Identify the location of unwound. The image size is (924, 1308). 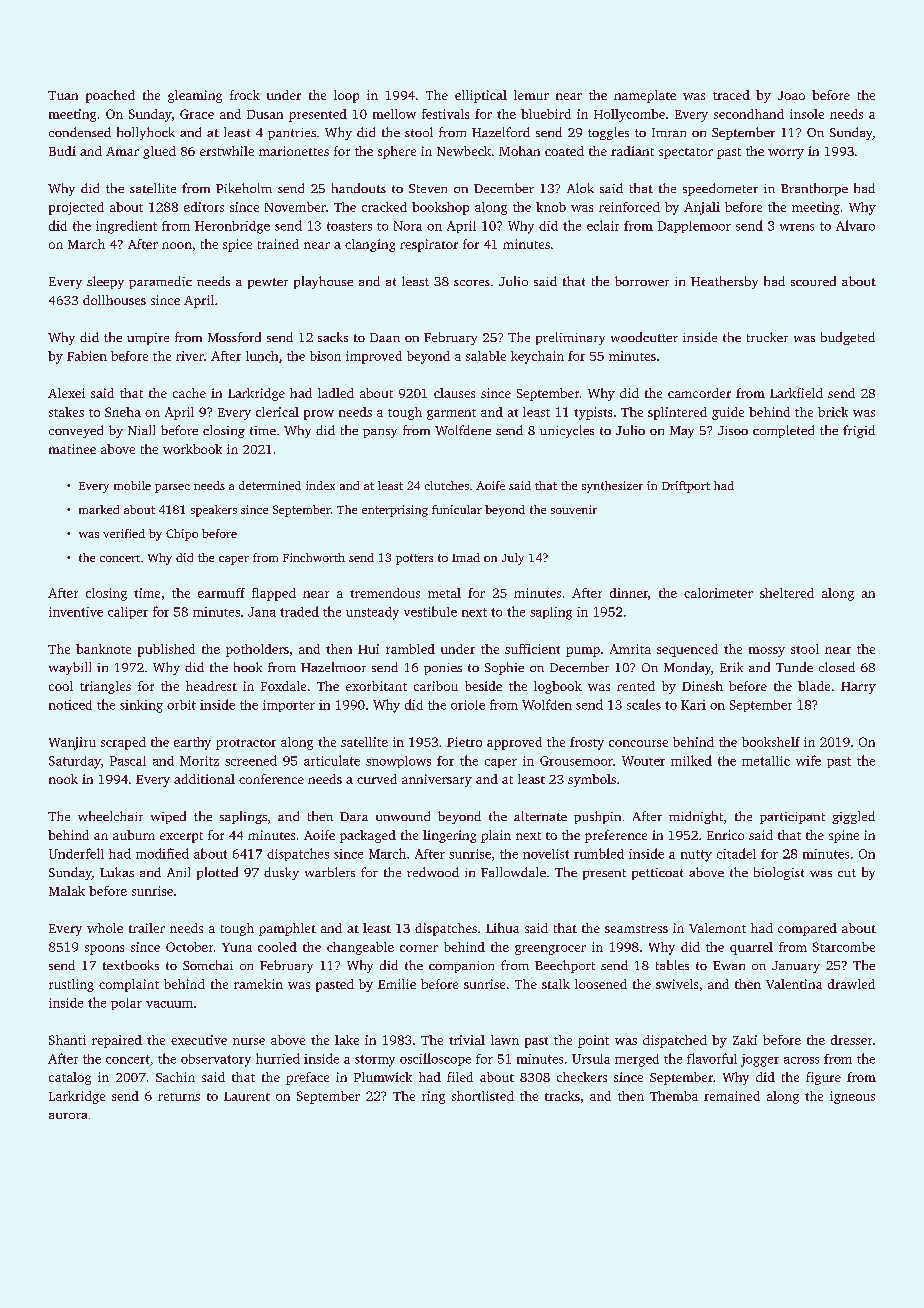
(403, 816).
